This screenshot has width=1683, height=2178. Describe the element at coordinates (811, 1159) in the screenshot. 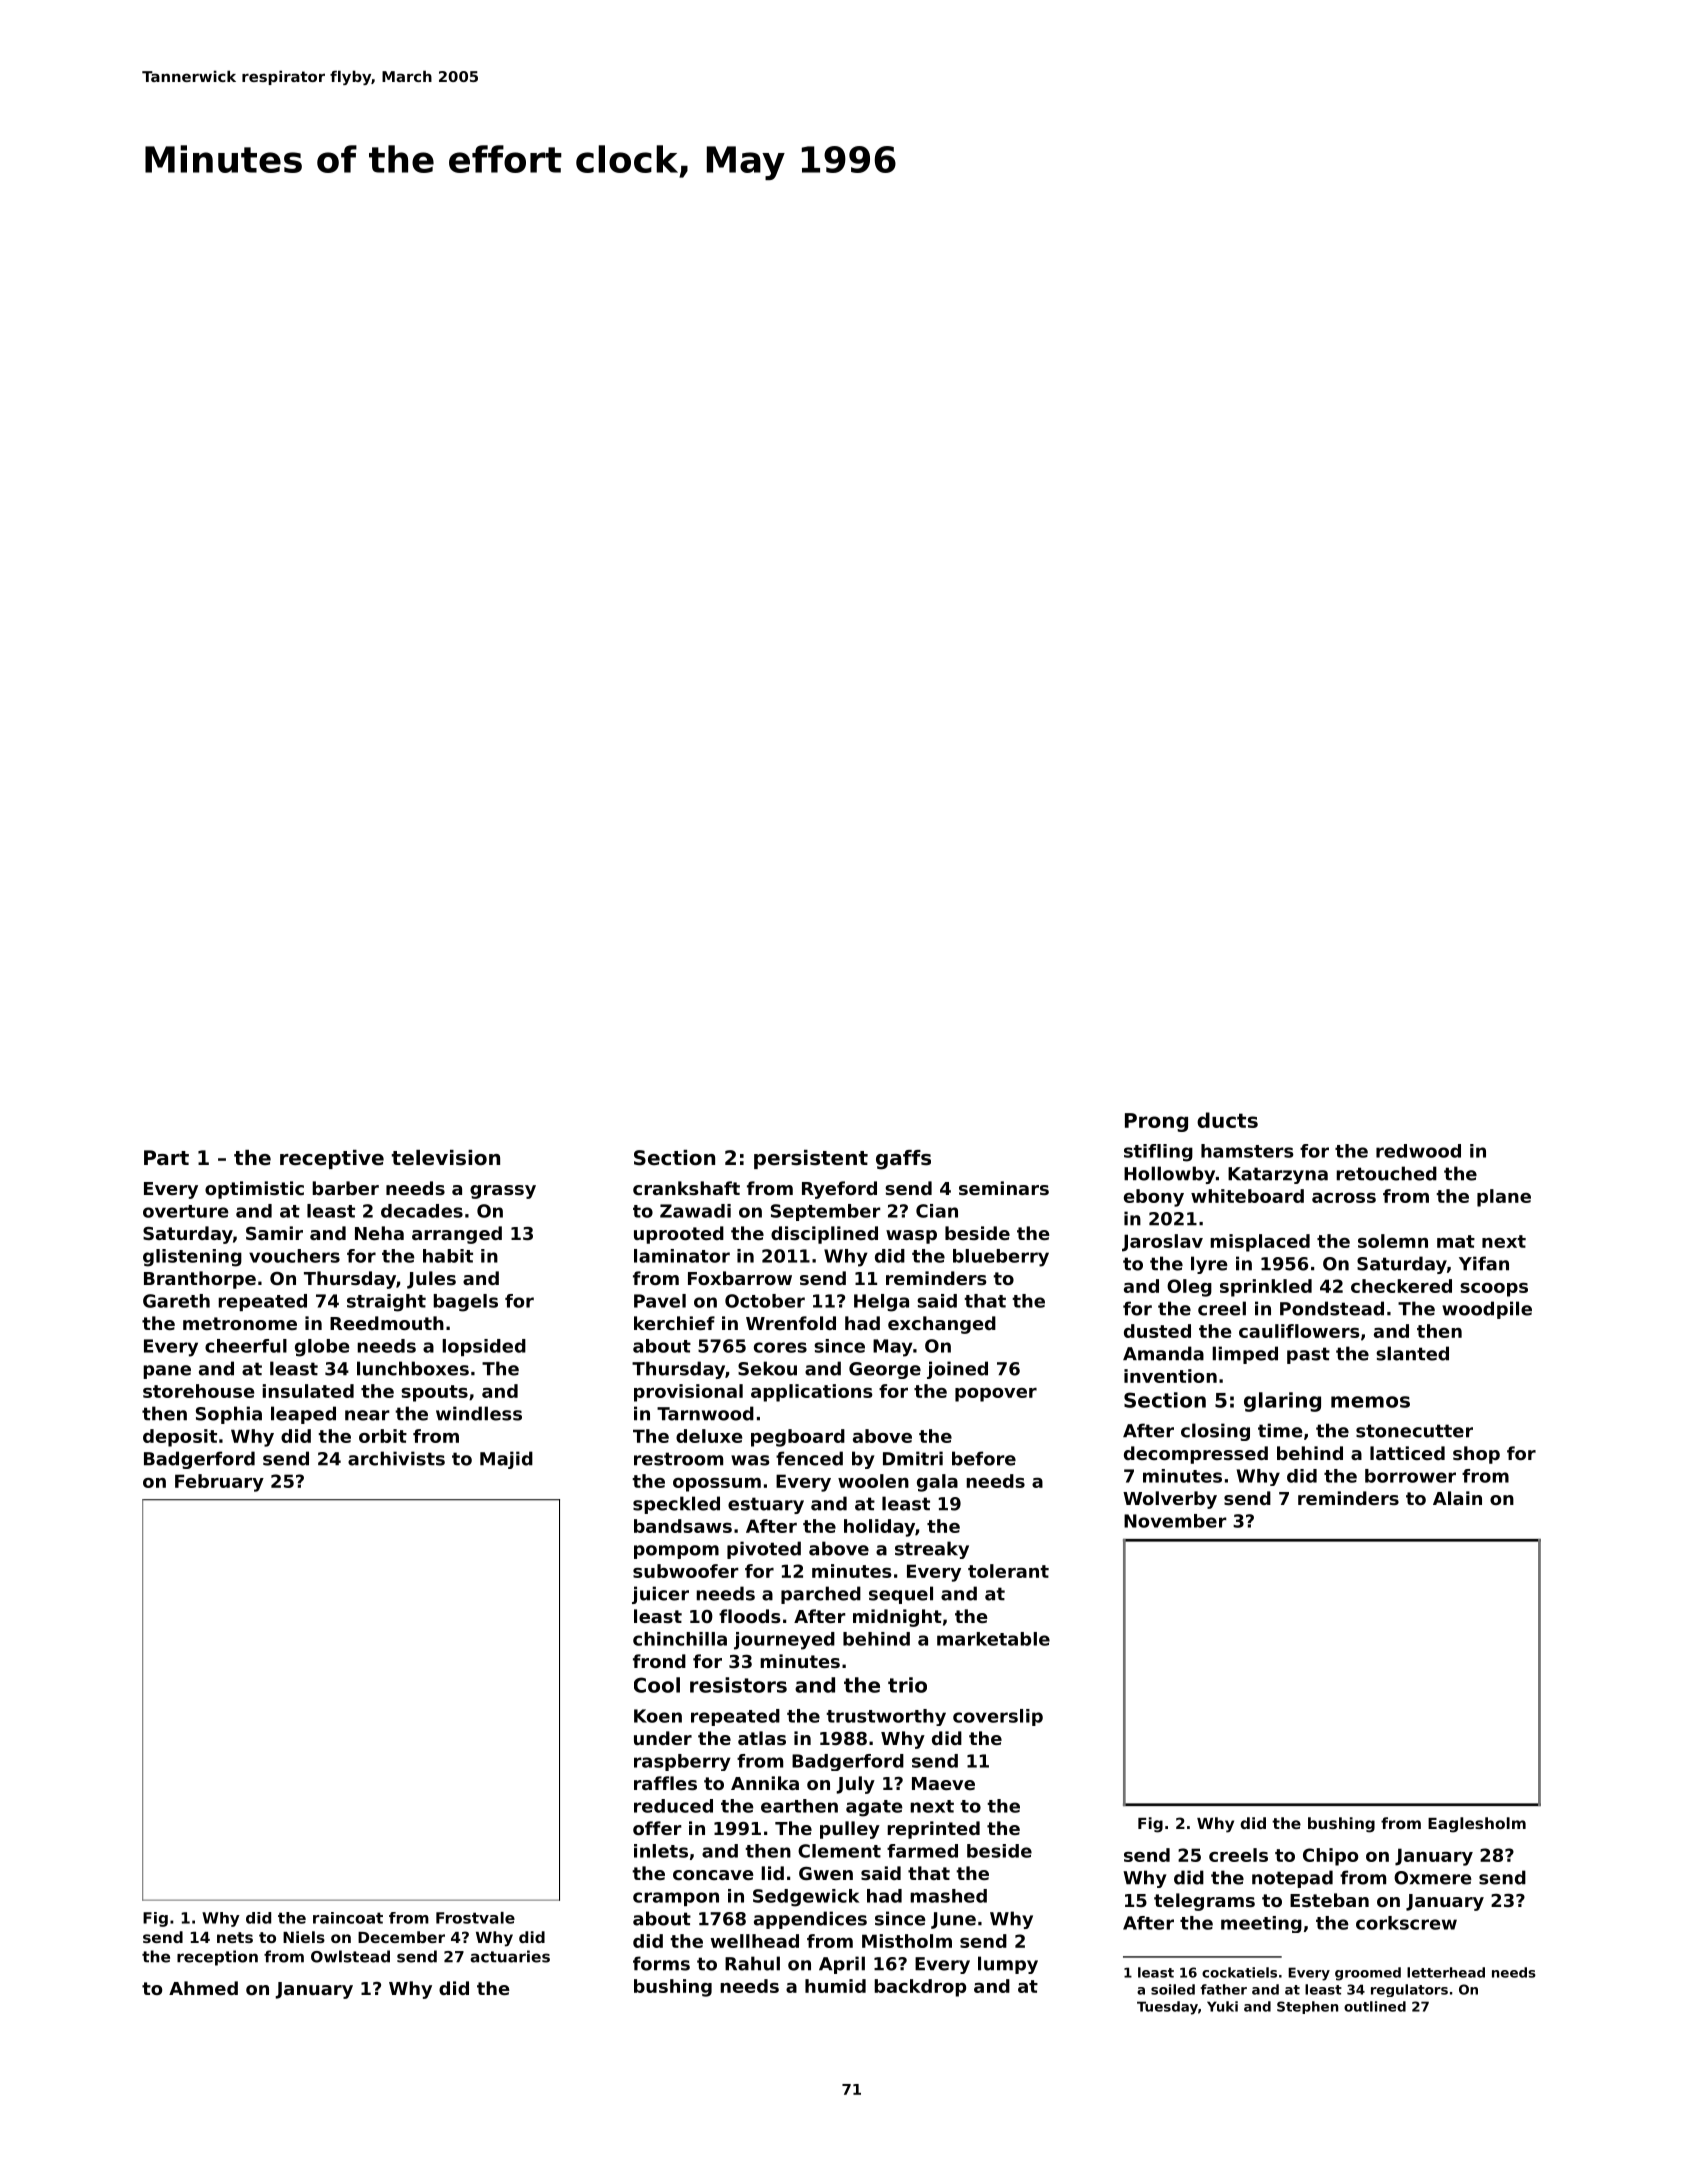

I see `persistent` at that location.
